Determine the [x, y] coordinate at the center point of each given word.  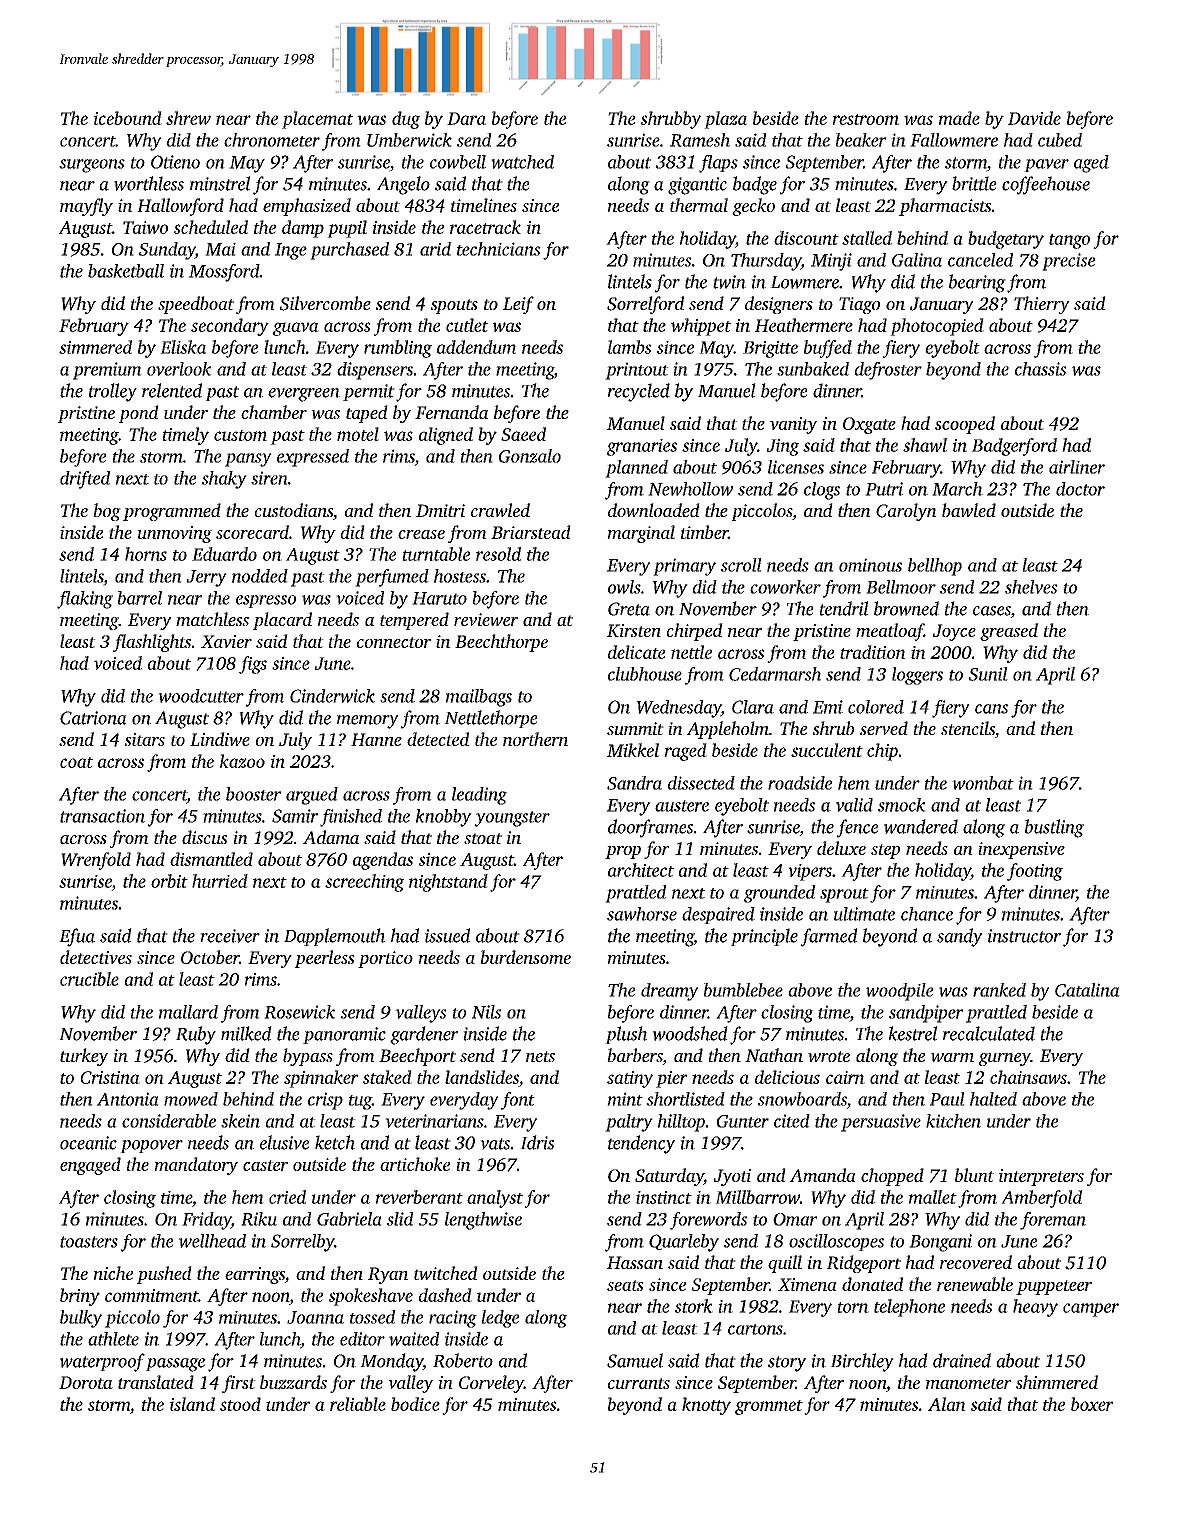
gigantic [697, 186]
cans [991, 709]
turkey [84, 1057]
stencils [968, 729]
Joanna [315, 1317]
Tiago [859, 305]
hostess [460, 576]
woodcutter [201, 696]
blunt [974, 1175]
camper [1091, 1310]
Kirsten [634, 630]
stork [694, 1306]
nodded [260, 576]
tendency [641, 1144]
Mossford [224, 273]
